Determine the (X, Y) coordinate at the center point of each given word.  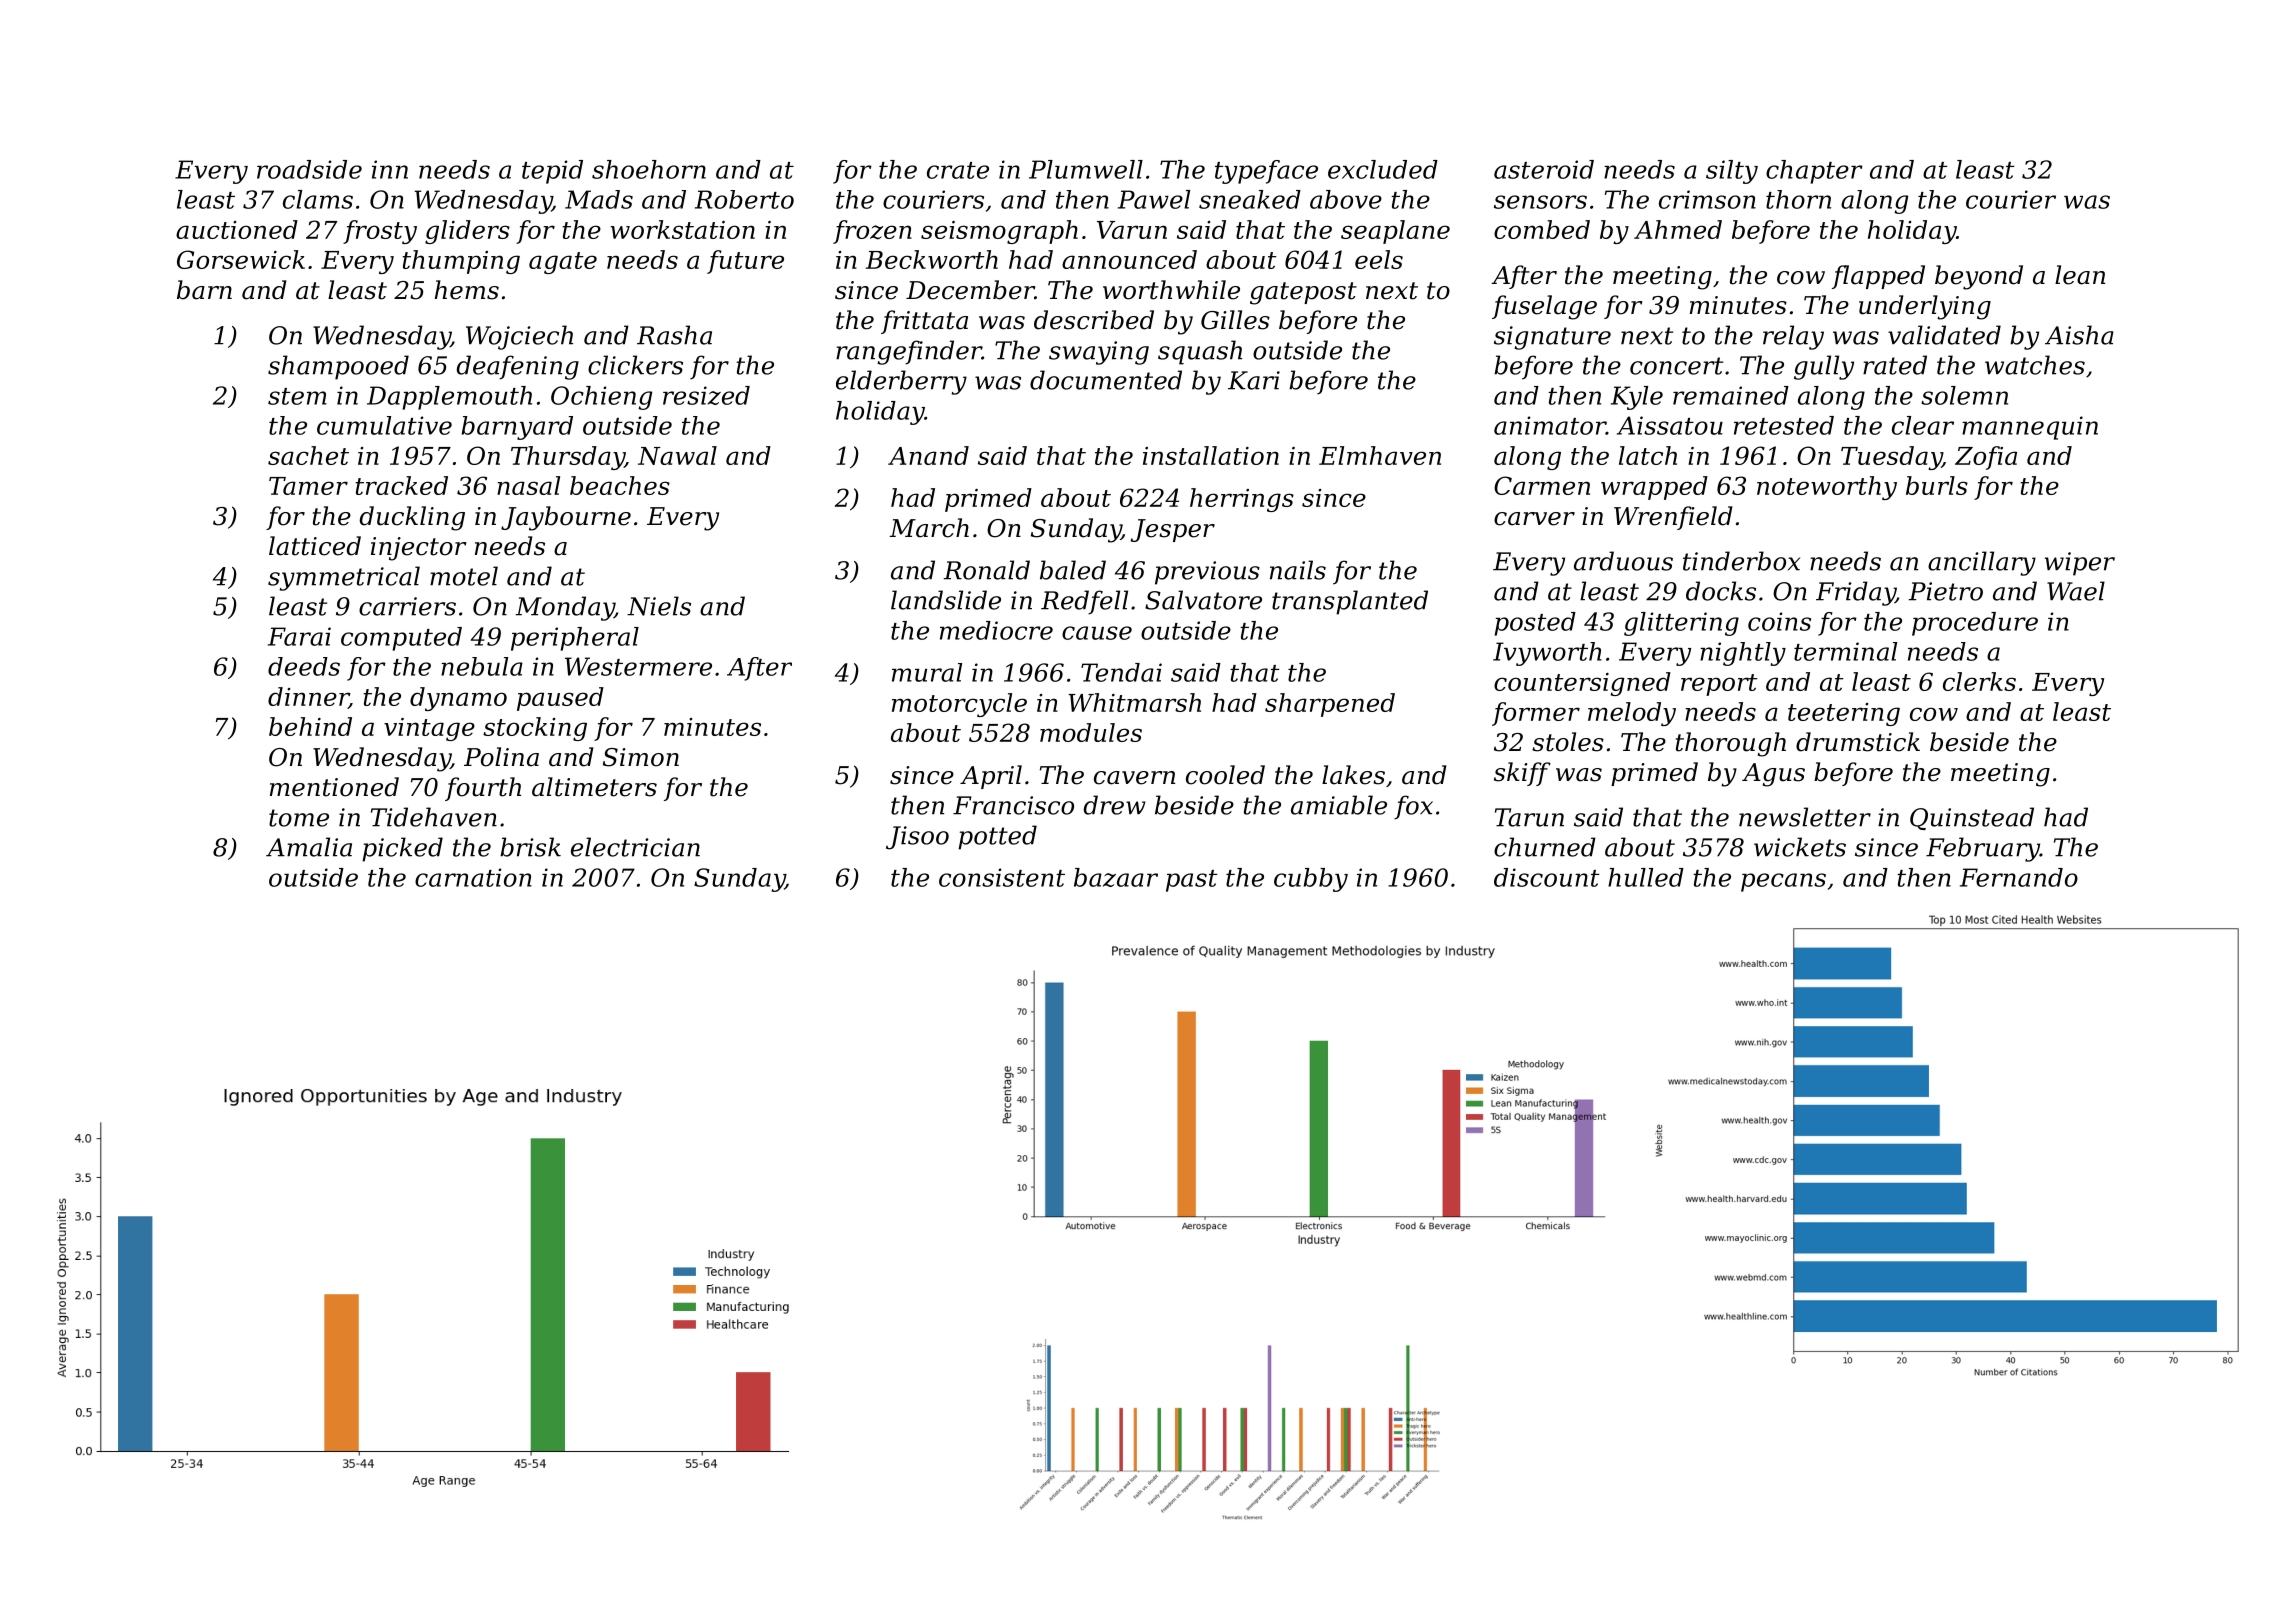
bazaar (1116, 877)
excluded (1383, 169)
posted (1535, 624)
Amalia (309, 847)
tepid (552, 172)
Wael (2076, 591)
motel (464, 576)
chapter (1814, 172)
